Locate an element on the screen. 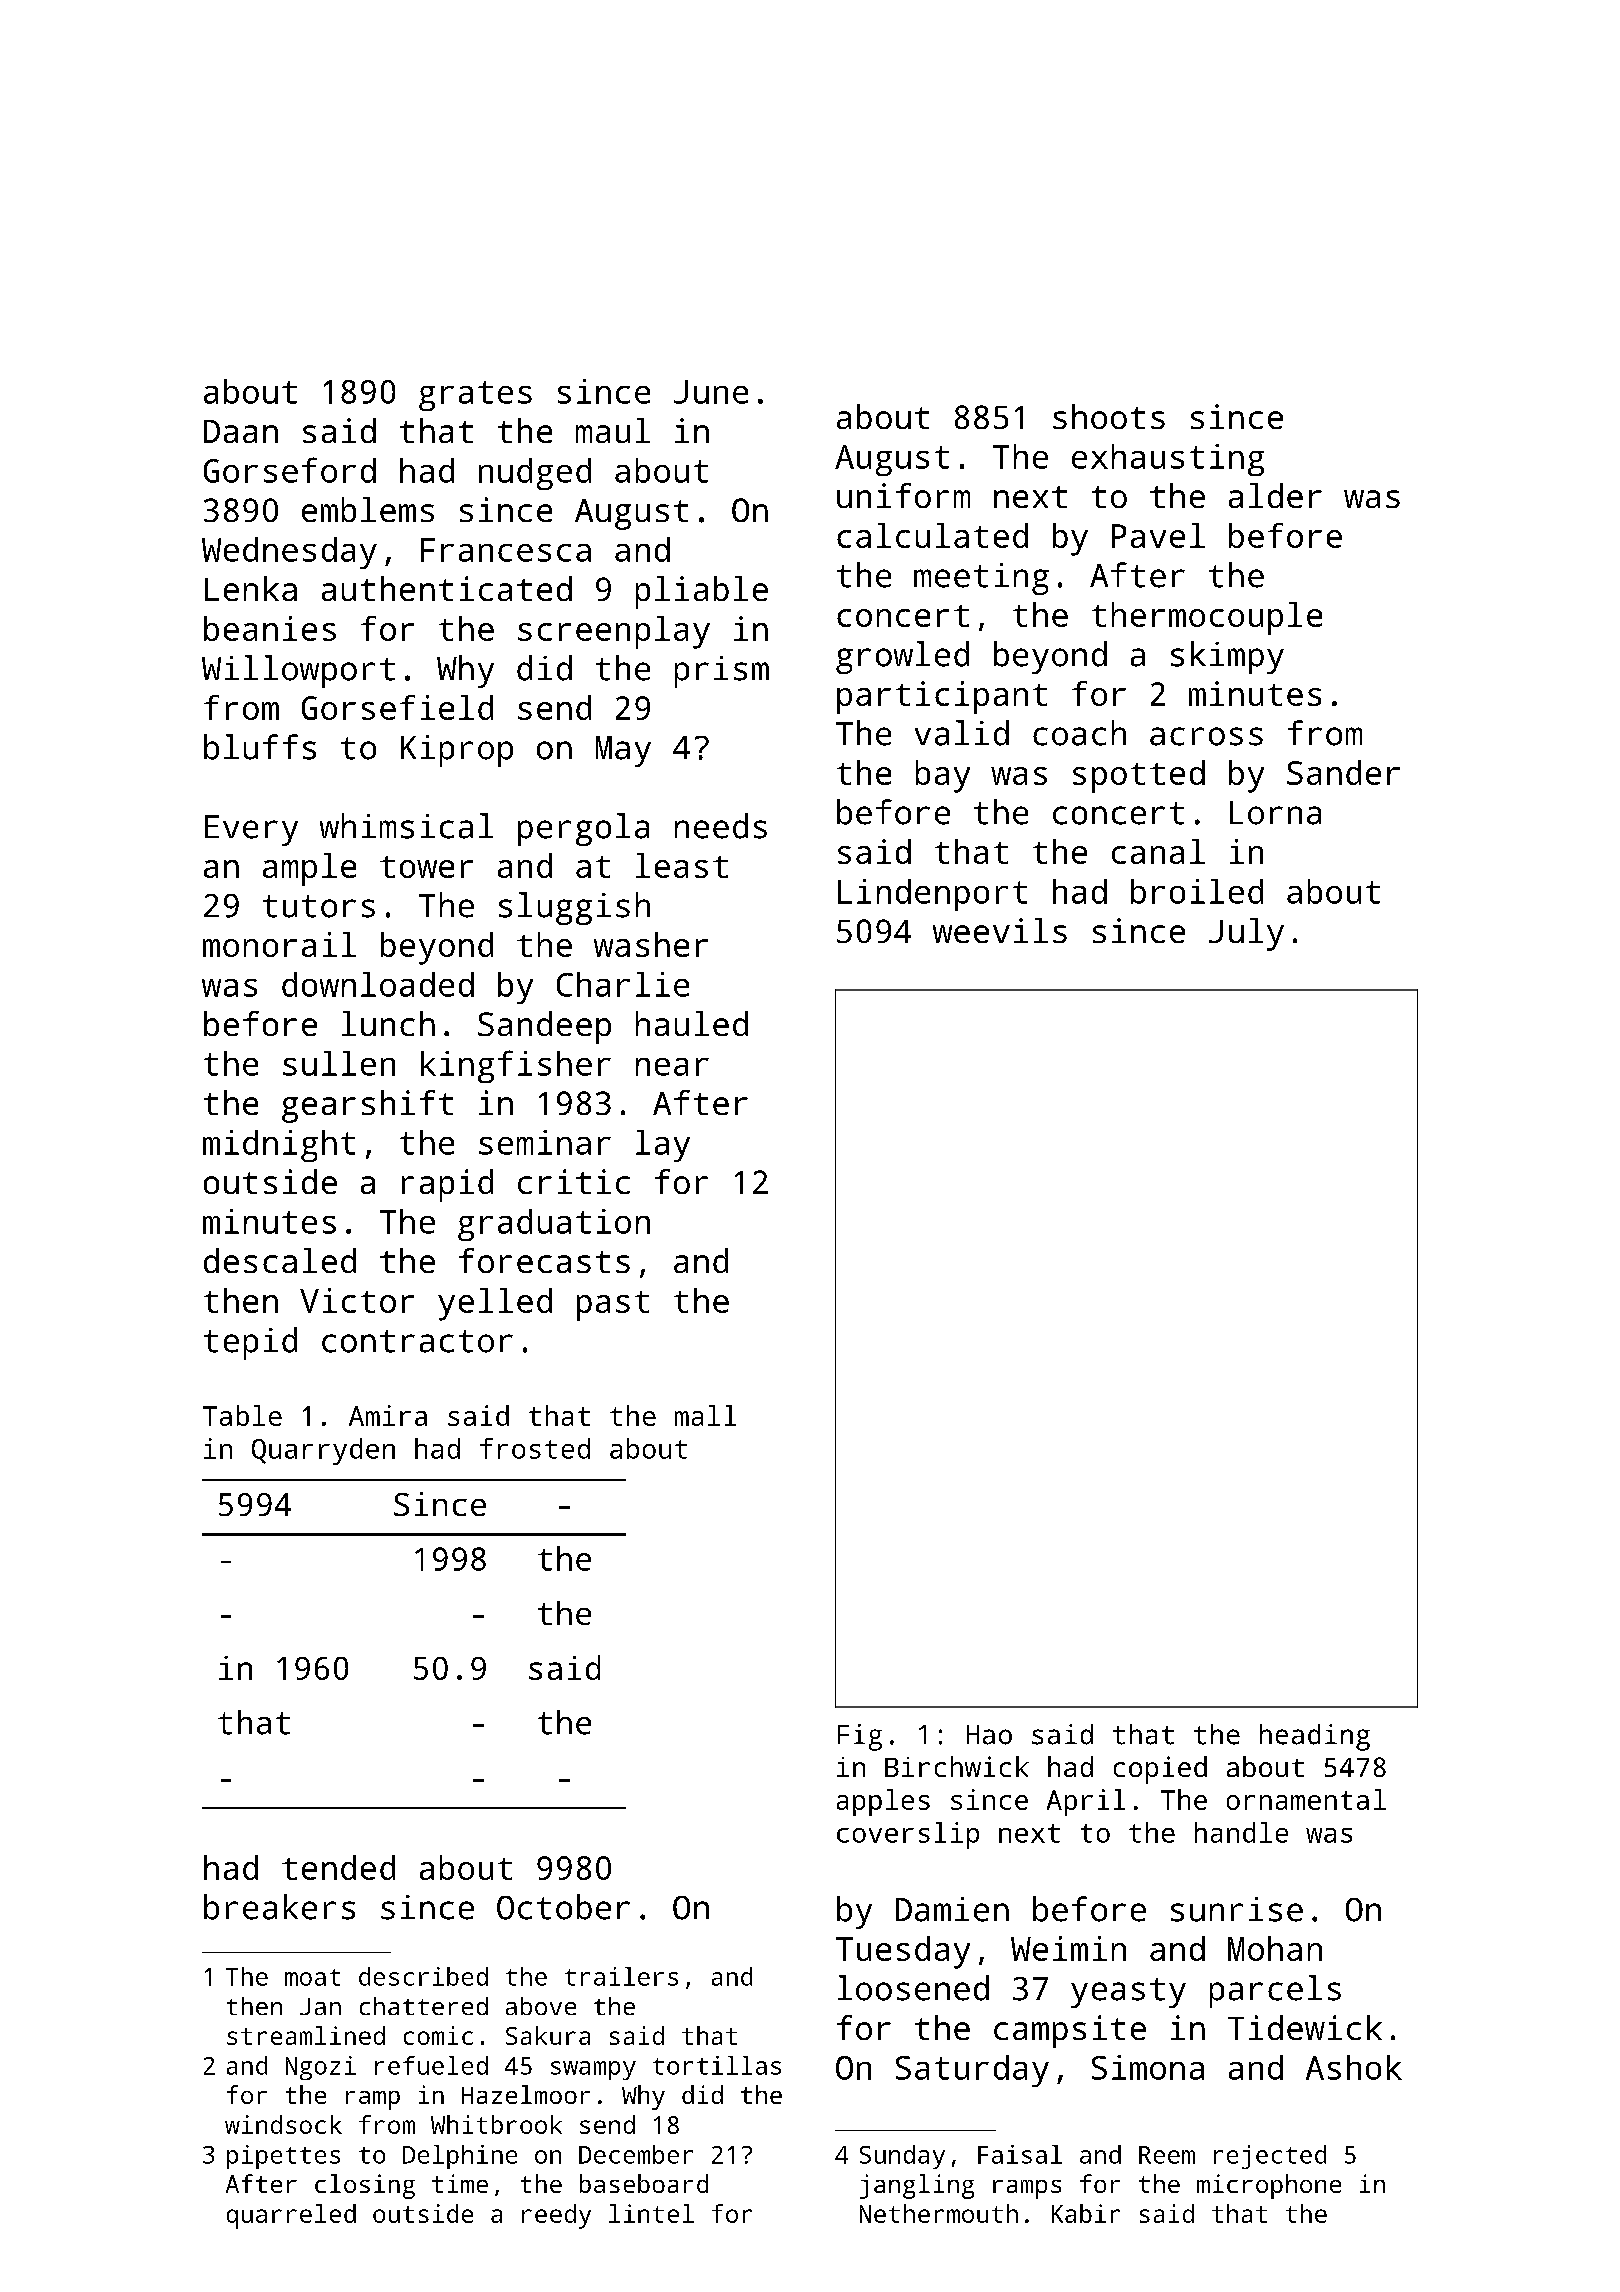 This screenshot has height=2292, width=1620. above is located at coordinates (541, 2006).
